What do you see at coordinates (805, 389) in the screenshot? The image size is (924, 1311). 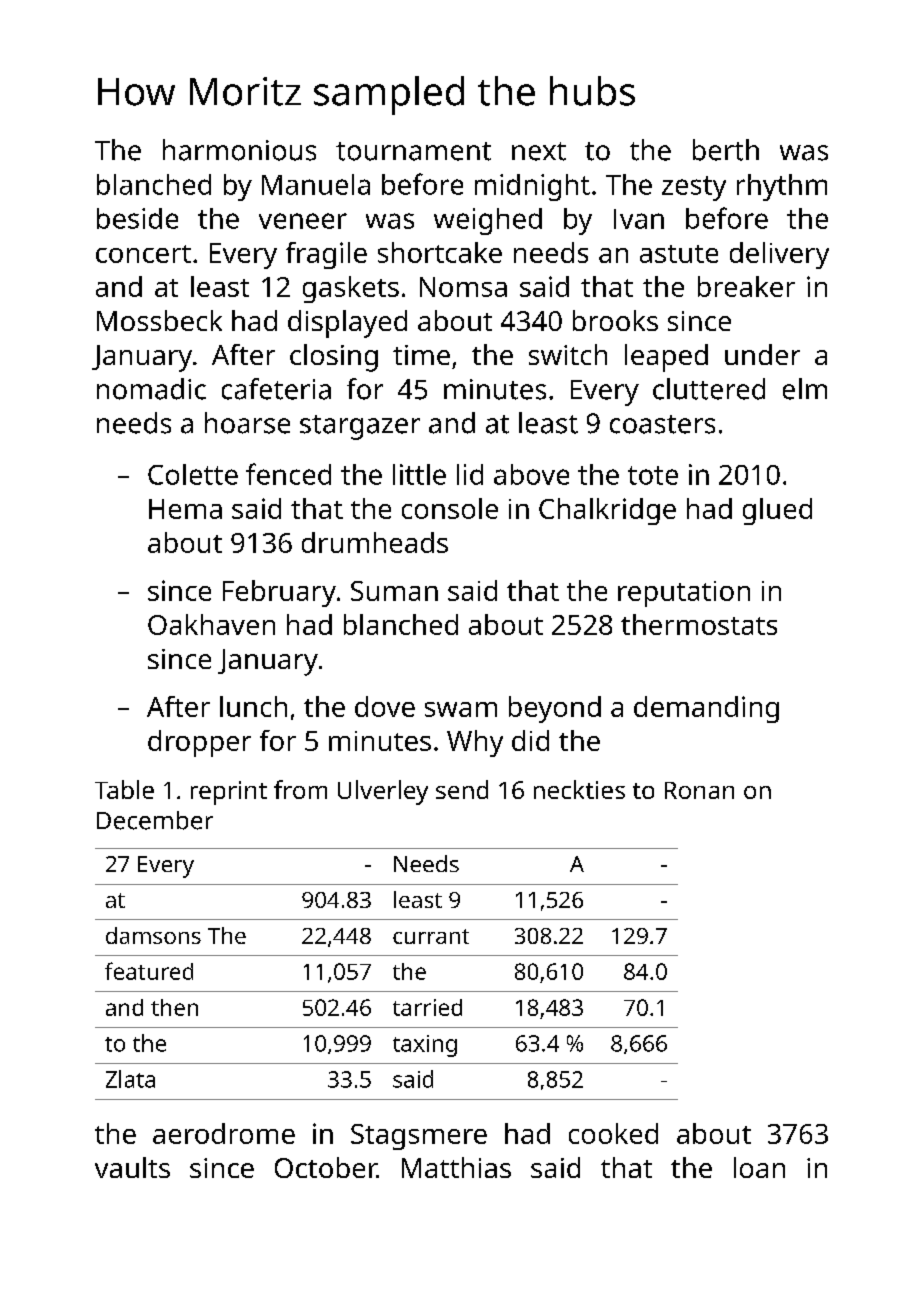 I see `elm` at bounding box center [805, 389].
